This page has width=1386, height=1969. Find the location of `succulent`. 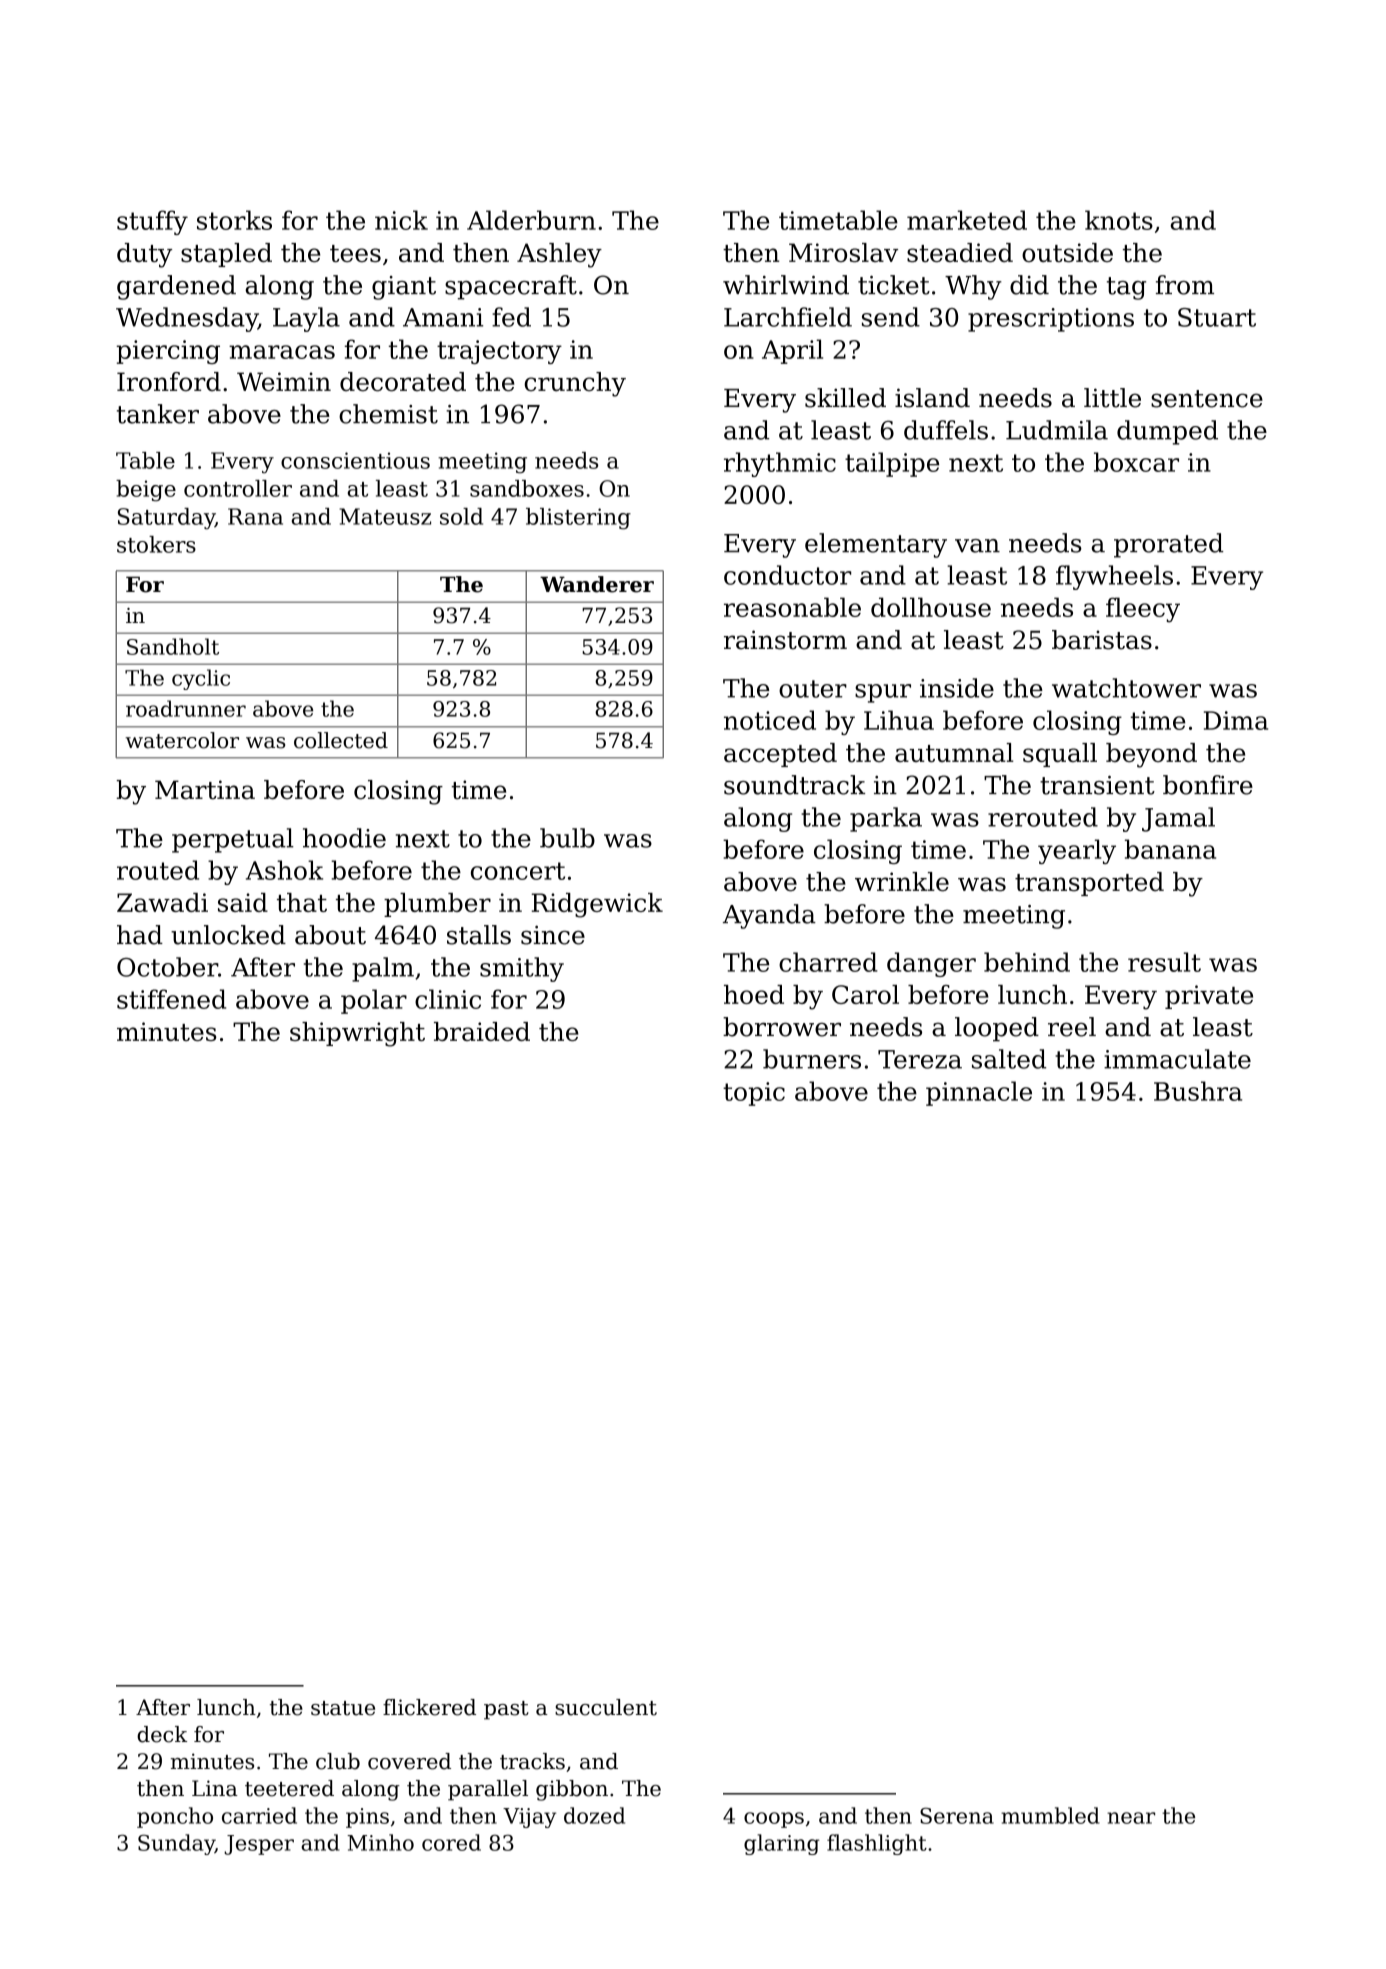

succulent is located at coordinates (606, 1707).
